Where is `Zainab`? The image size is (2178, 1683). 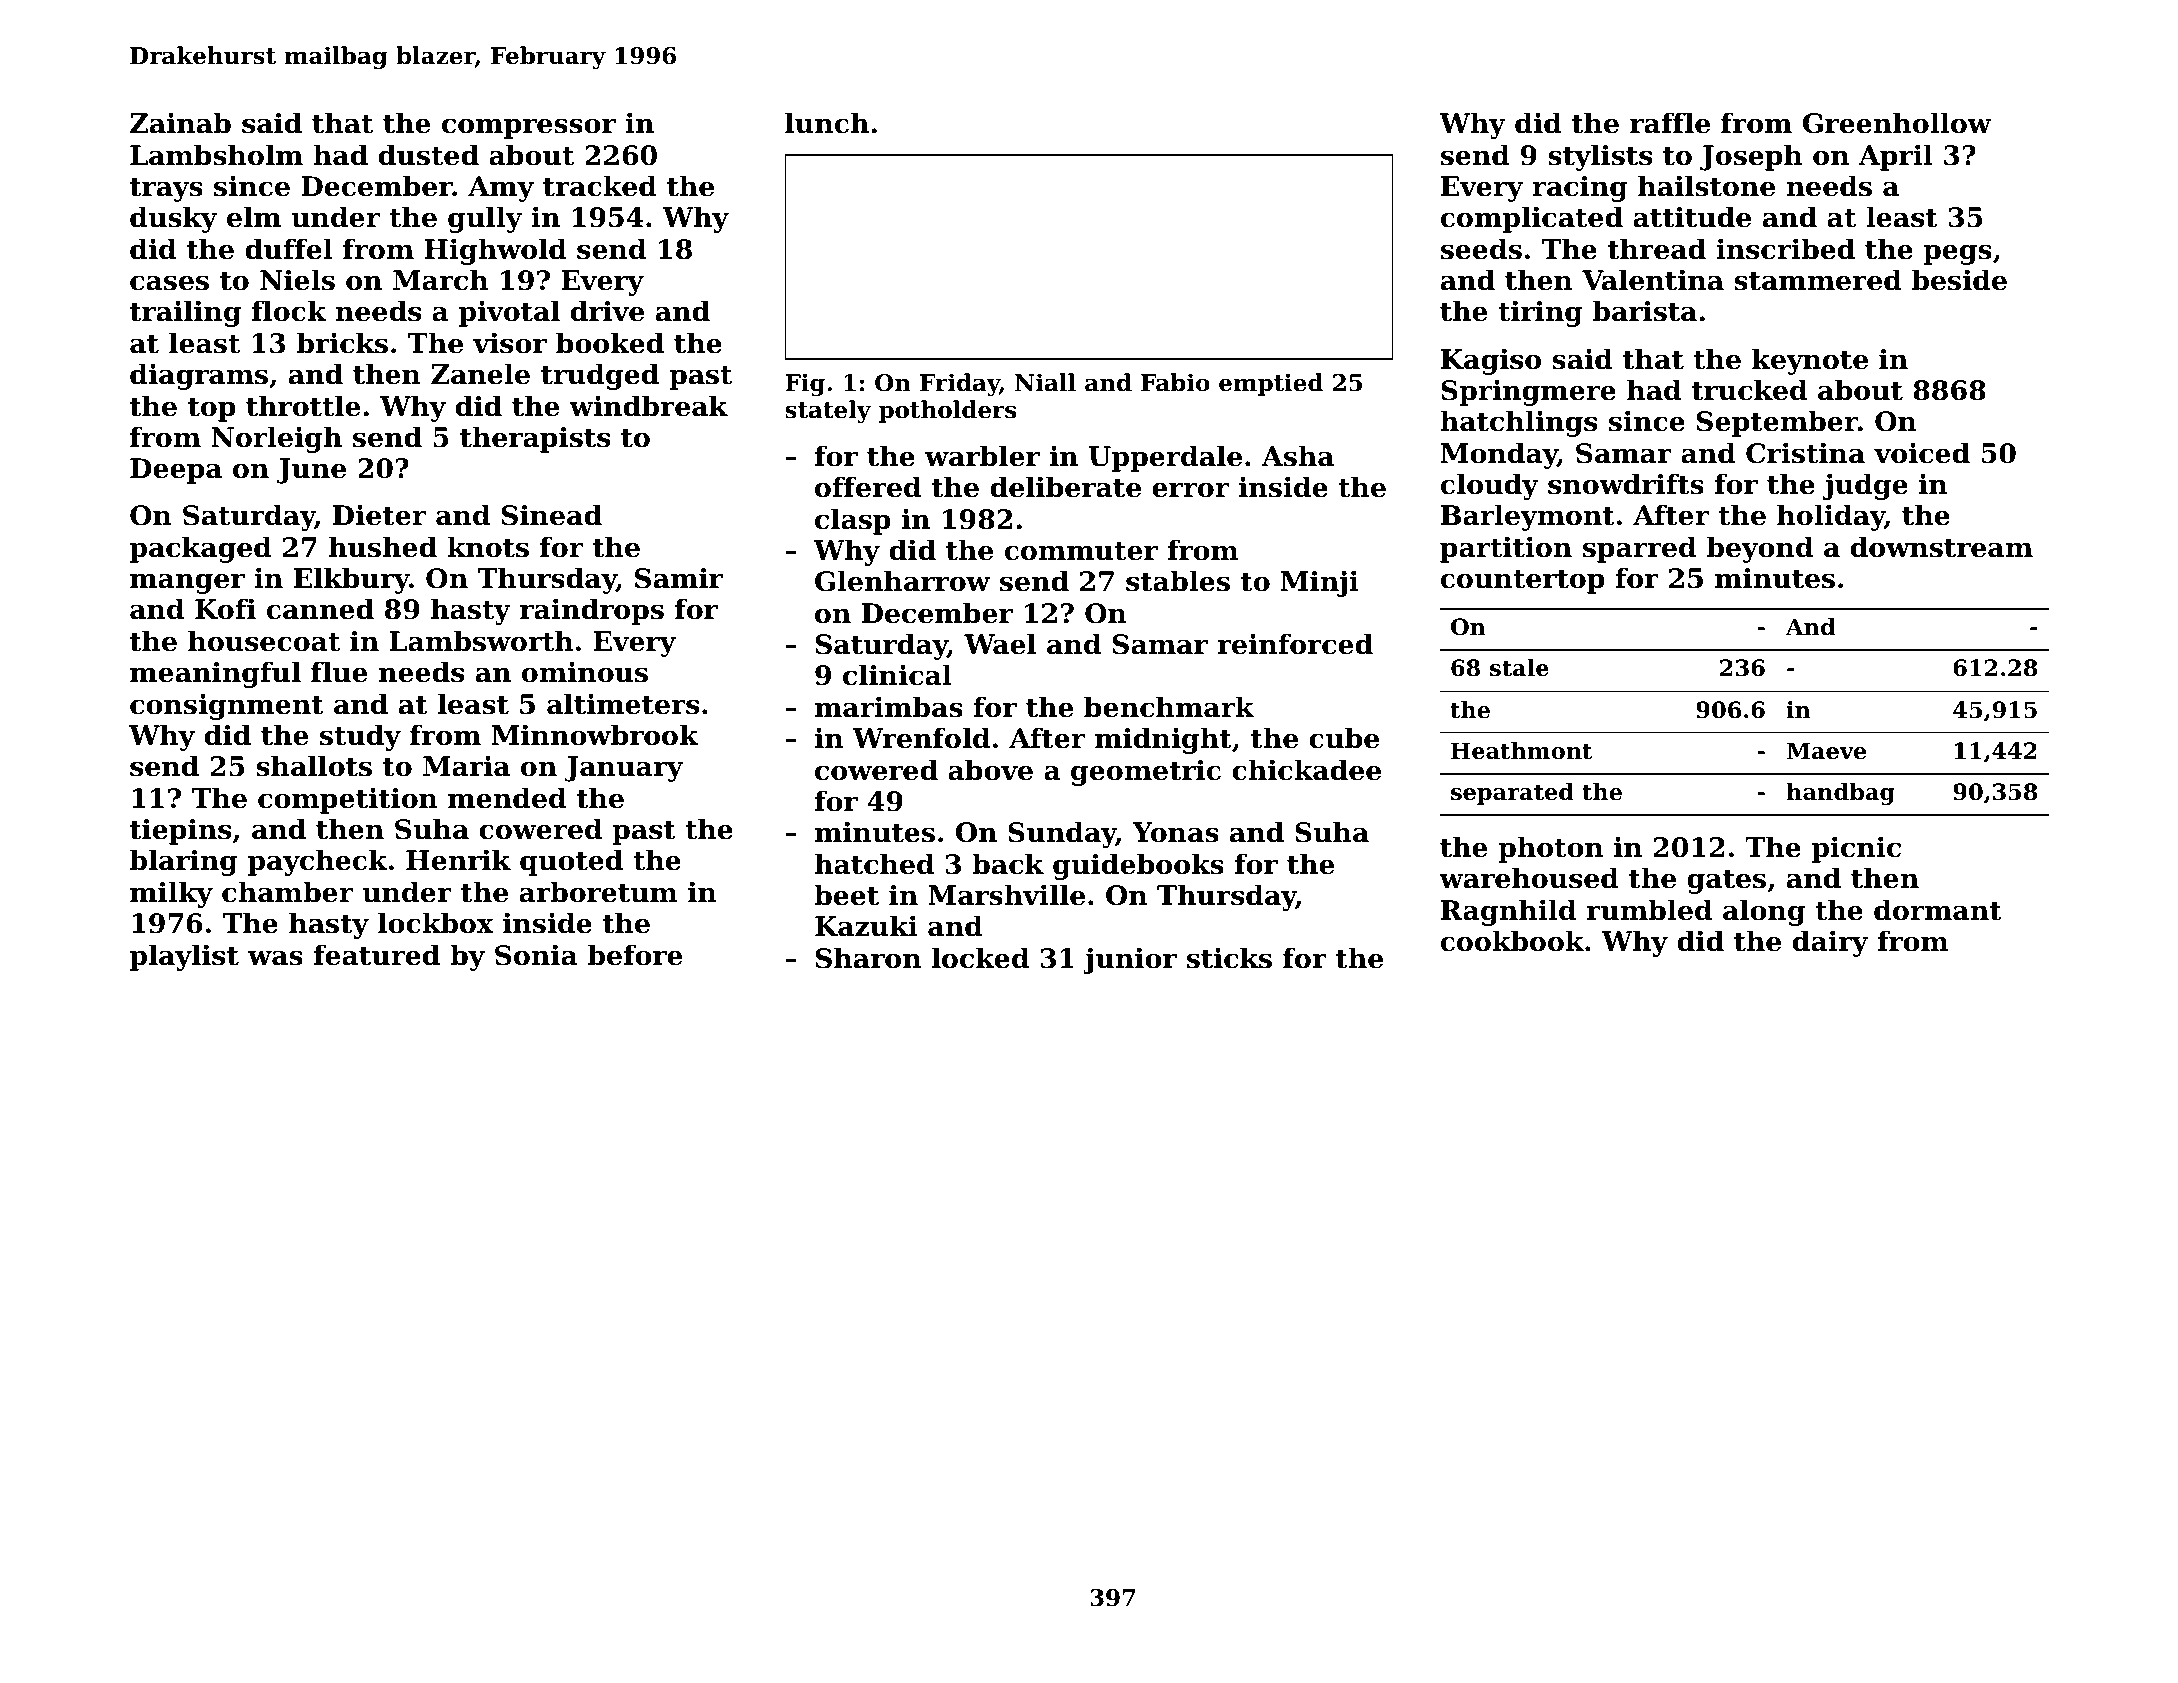 Zainab is located at coordinates (180, 123).
